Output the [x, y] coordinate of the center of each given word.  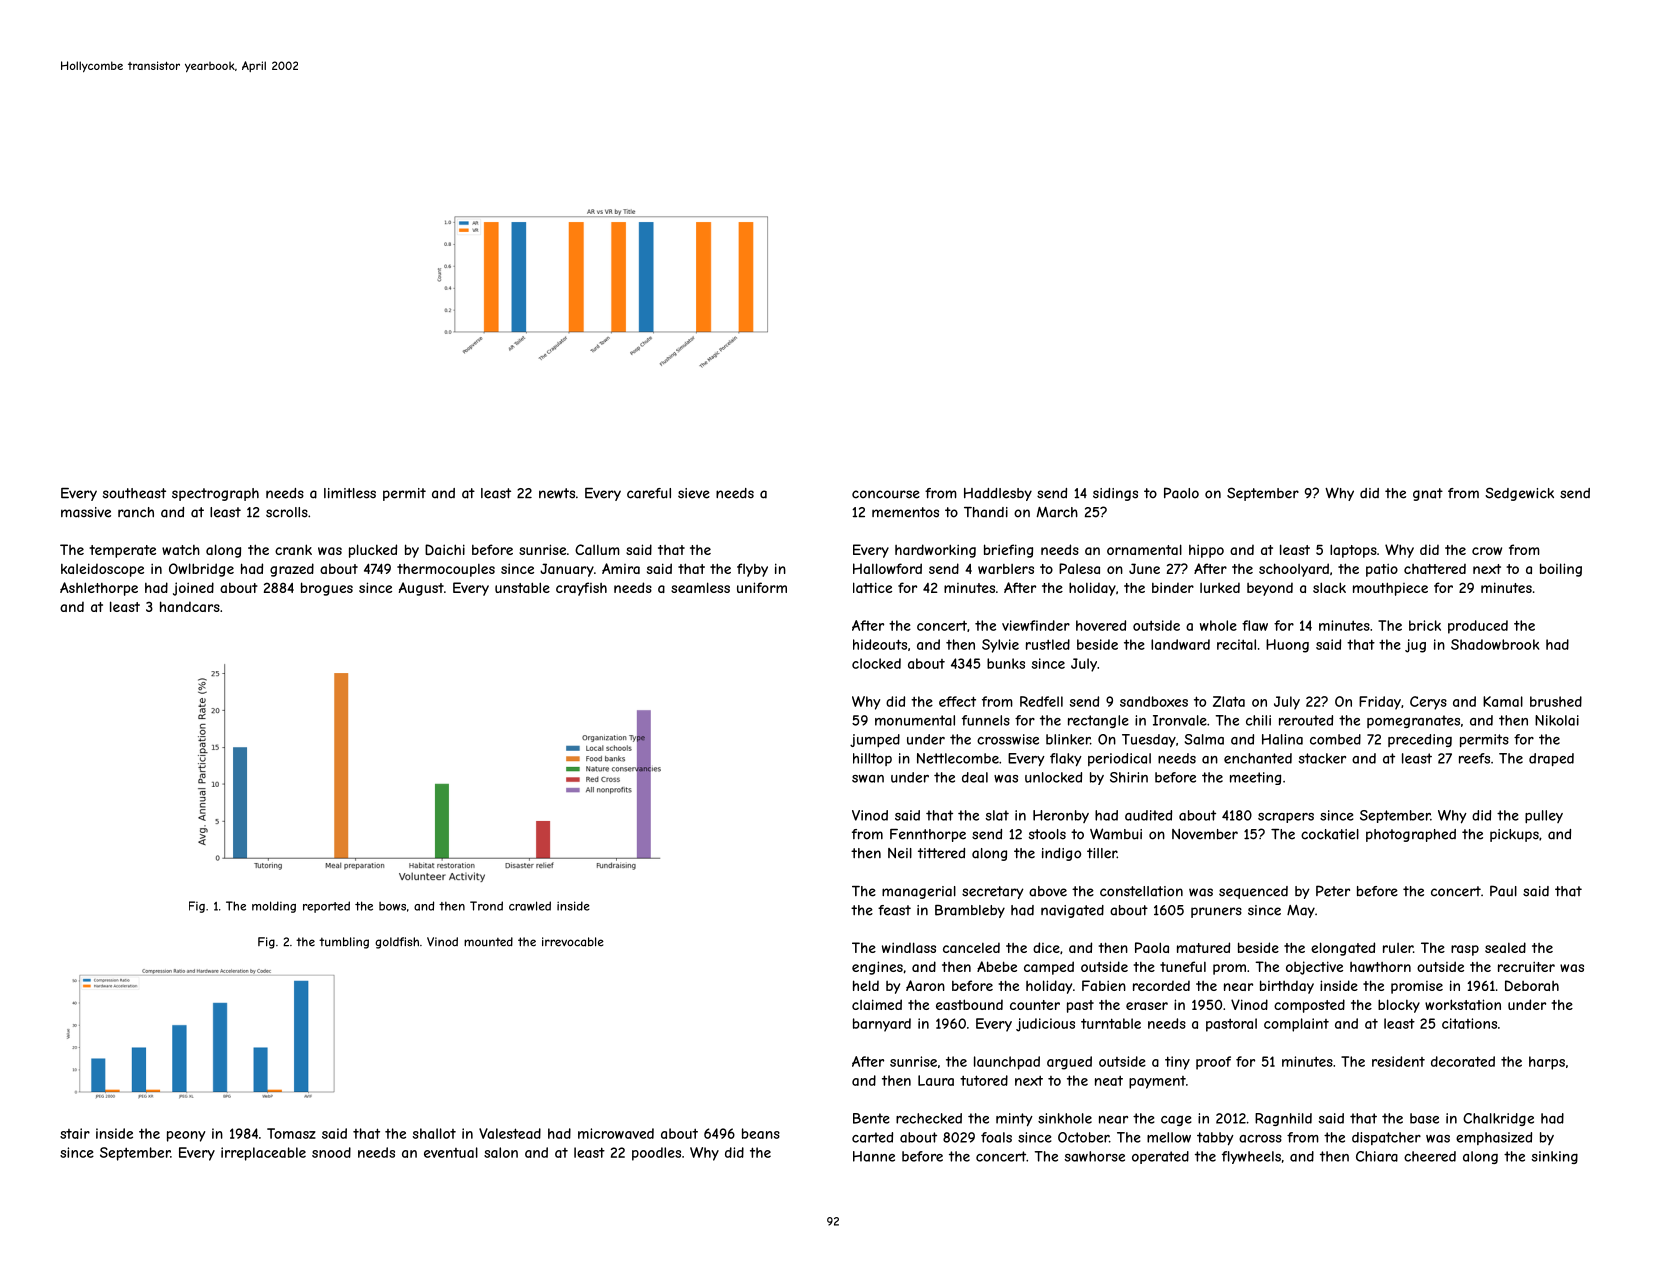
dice [1046, 947]
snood [331, 1152]
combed [1335, 739]
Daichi [445, 549]
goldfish [397, 943]
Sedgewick [1519, 494]
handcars [190, 606]
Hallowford [887, 568]
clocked [876, 663]
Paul [1503, 891]
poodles [656, 1154]
